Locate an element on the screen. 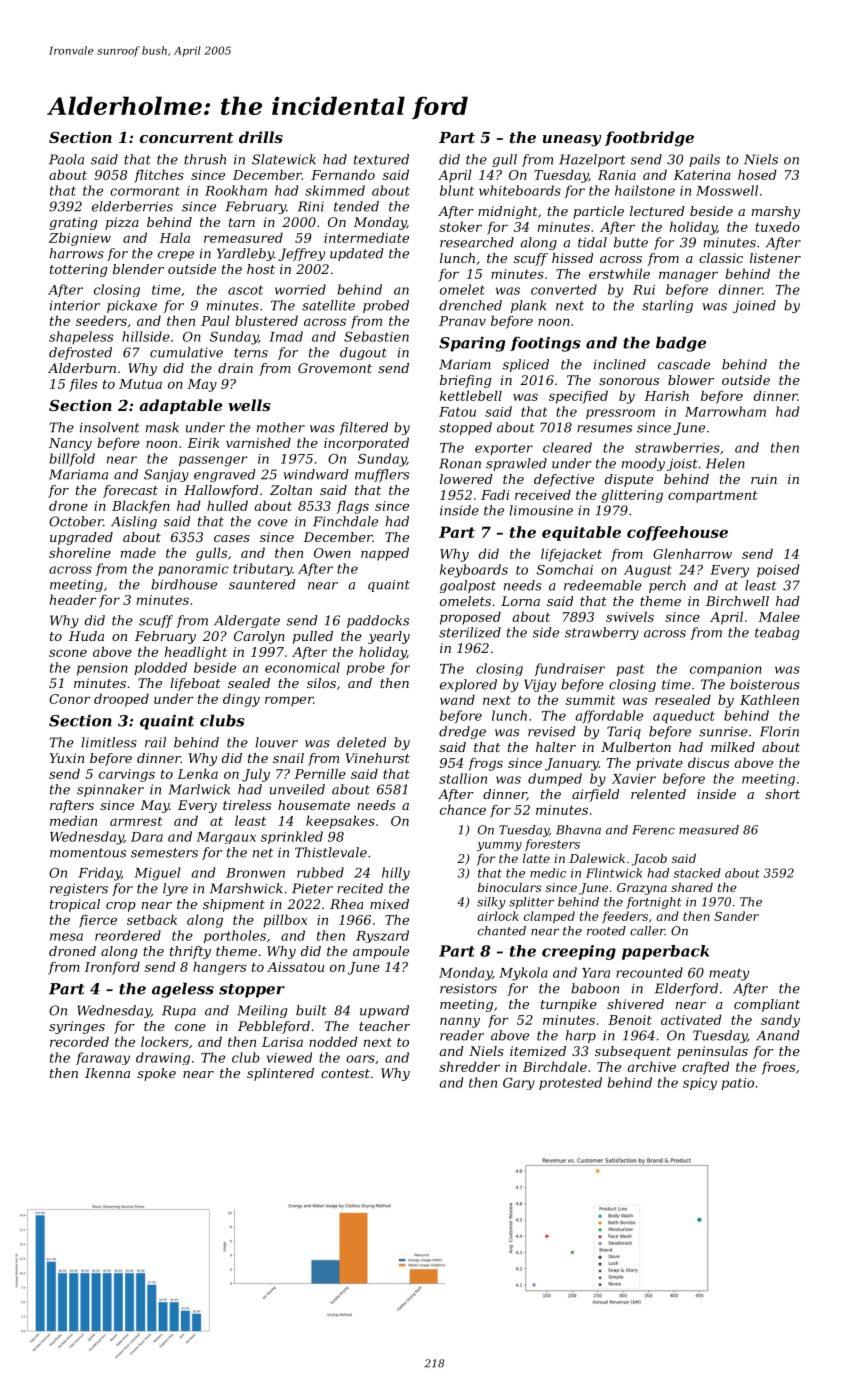 This screenshot has height=1400, width=849. limitless is located at coordinates (109, 742).
